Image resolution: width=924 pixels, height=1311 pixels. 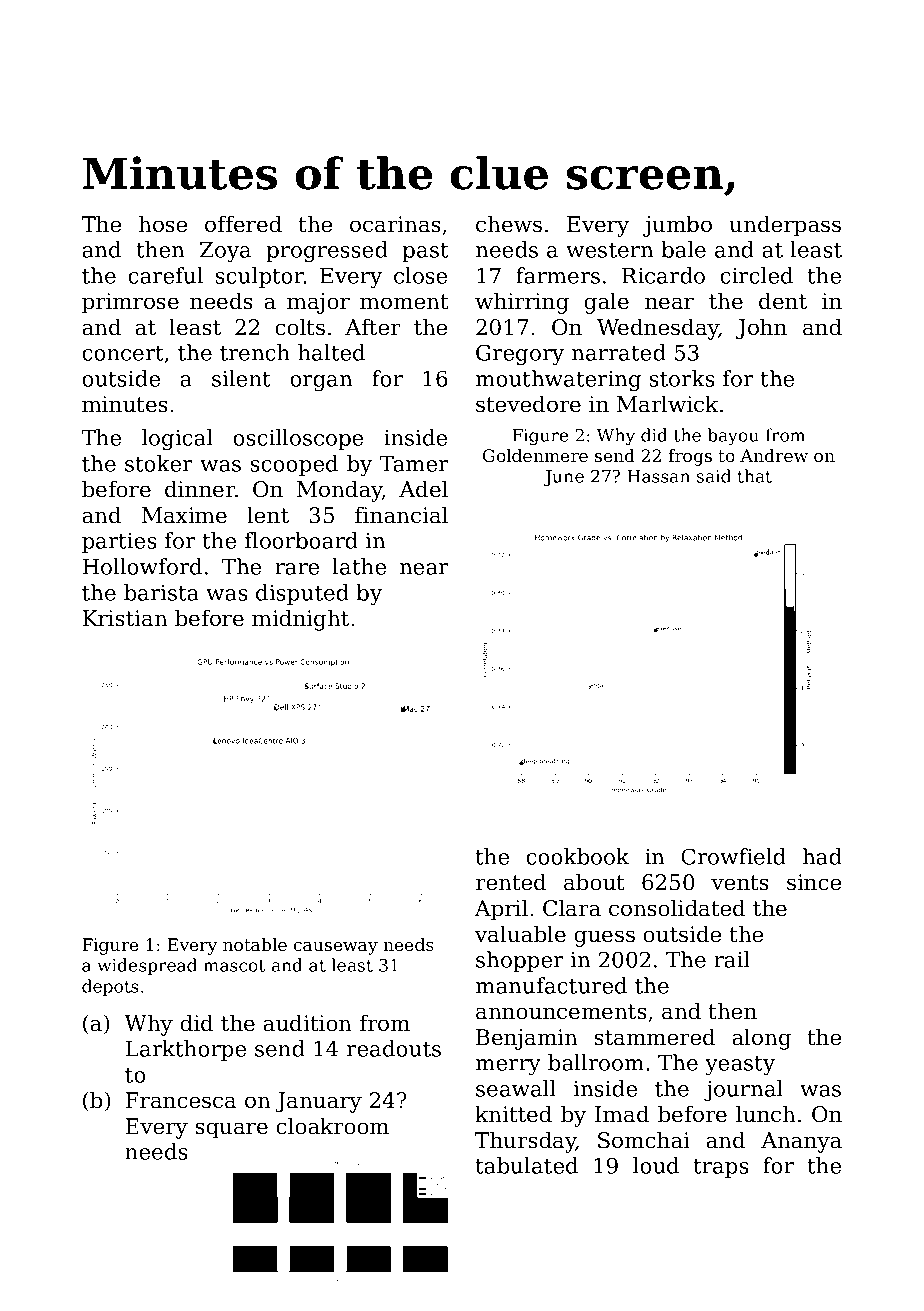 What do you see at coordinates (161, 592) in the screenshot?
I see `barista` at bounding box center [161, 592].
